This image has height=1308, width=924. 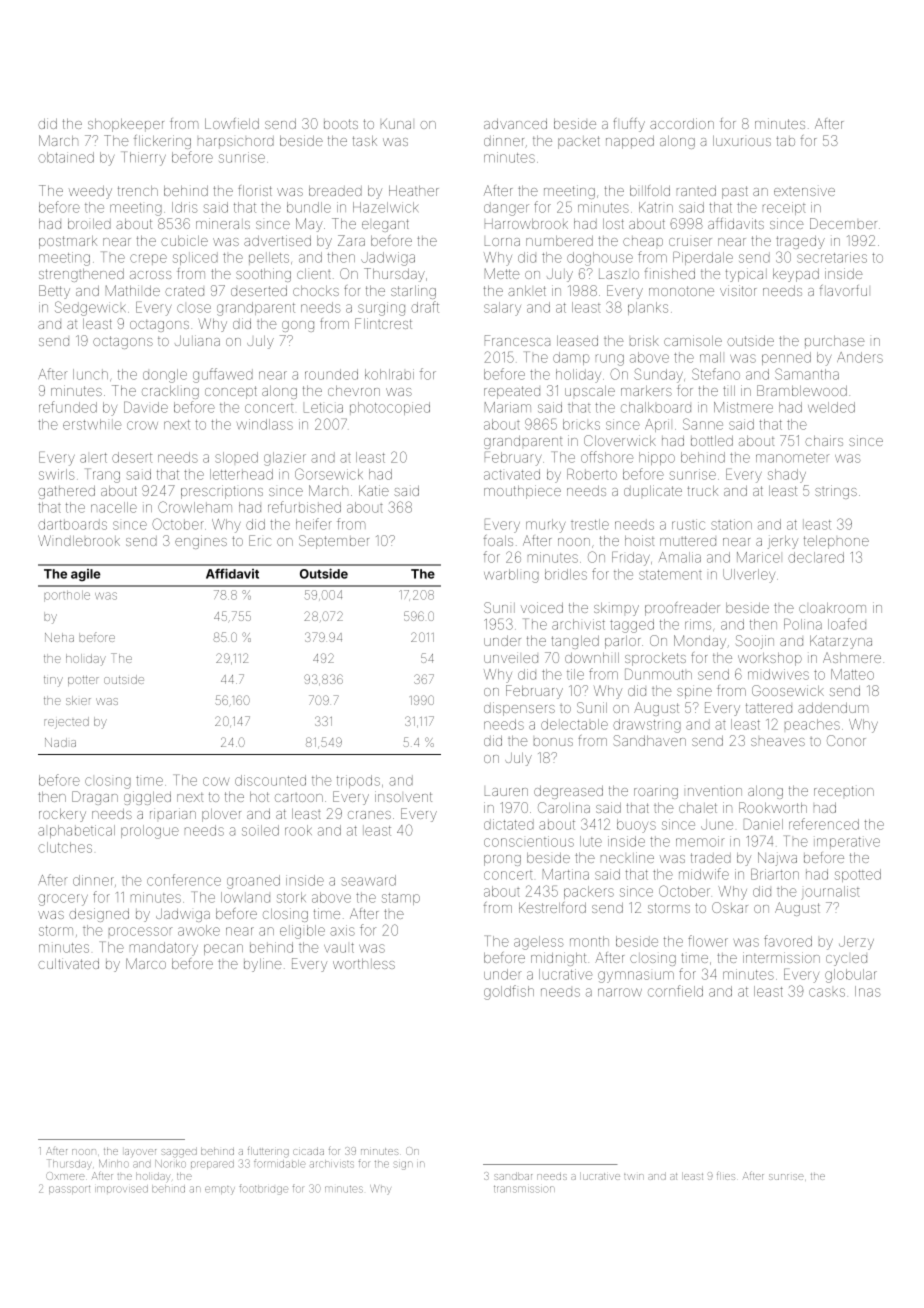 What do you see at coordinates (670, 273) in the image?
I see `finished` at bounding box center [670, 273].
